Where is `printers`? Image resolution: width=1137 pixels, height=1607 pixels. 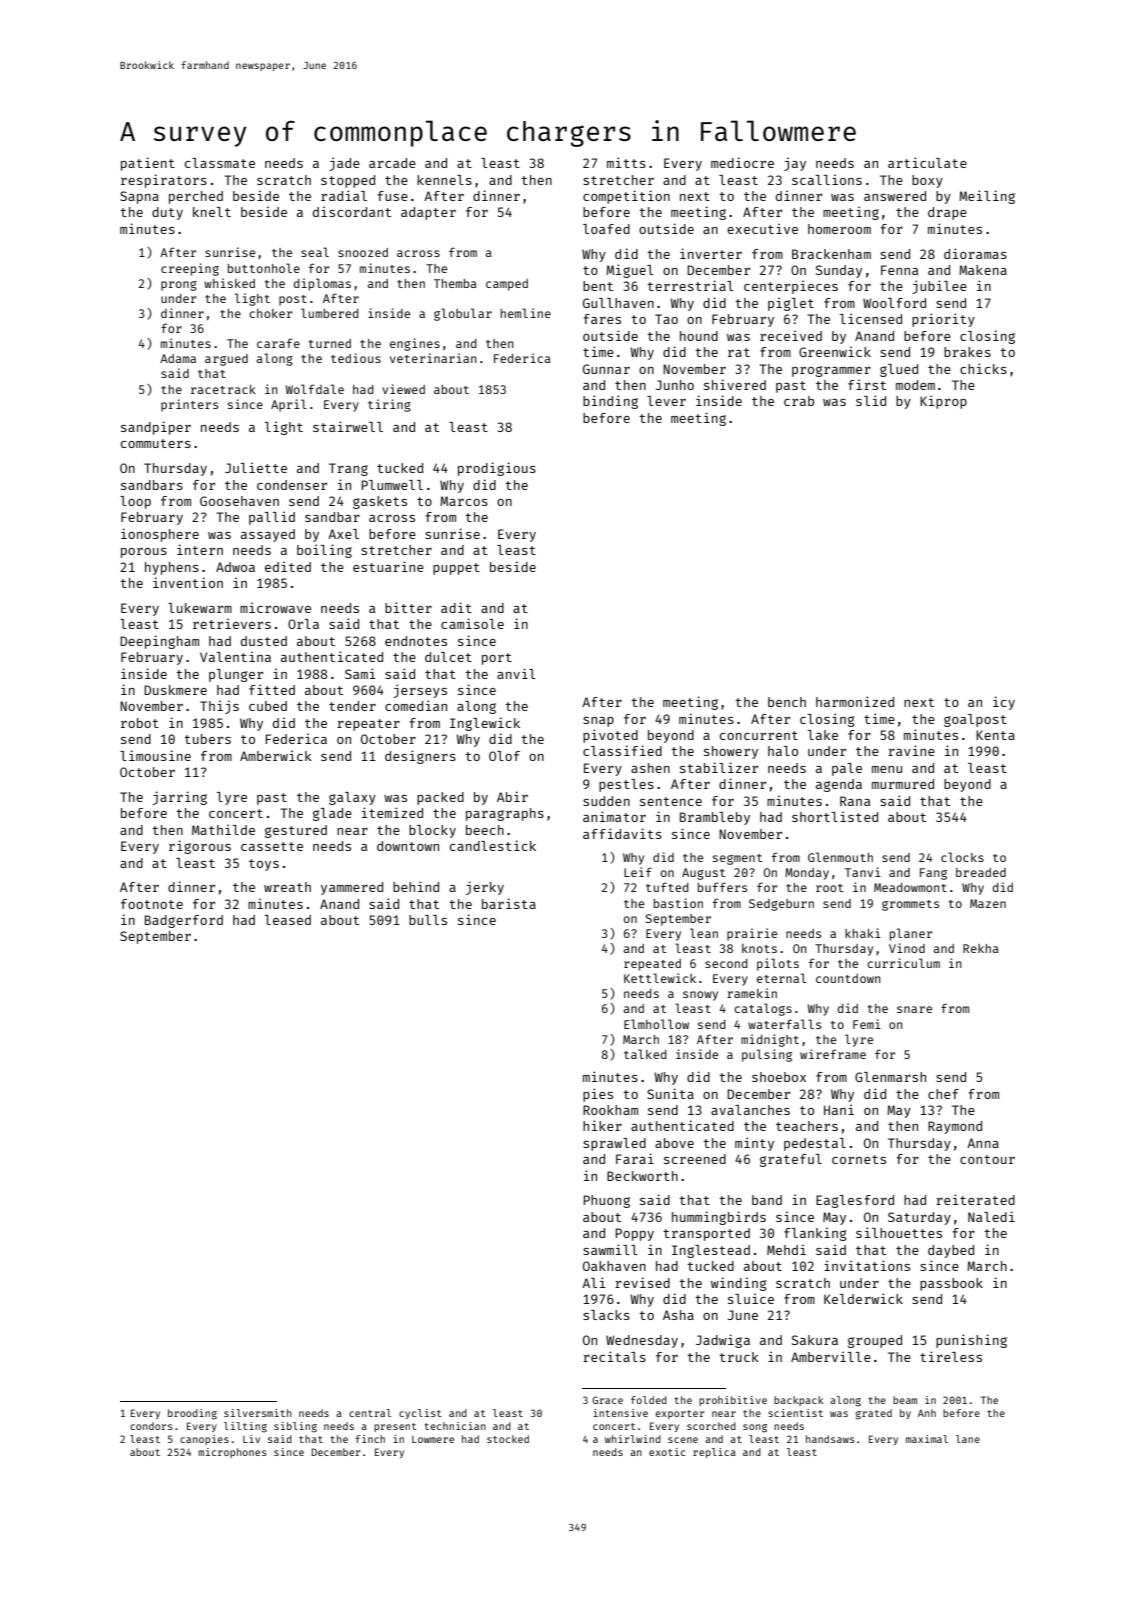 printers is located at coordinates (189, 405).
